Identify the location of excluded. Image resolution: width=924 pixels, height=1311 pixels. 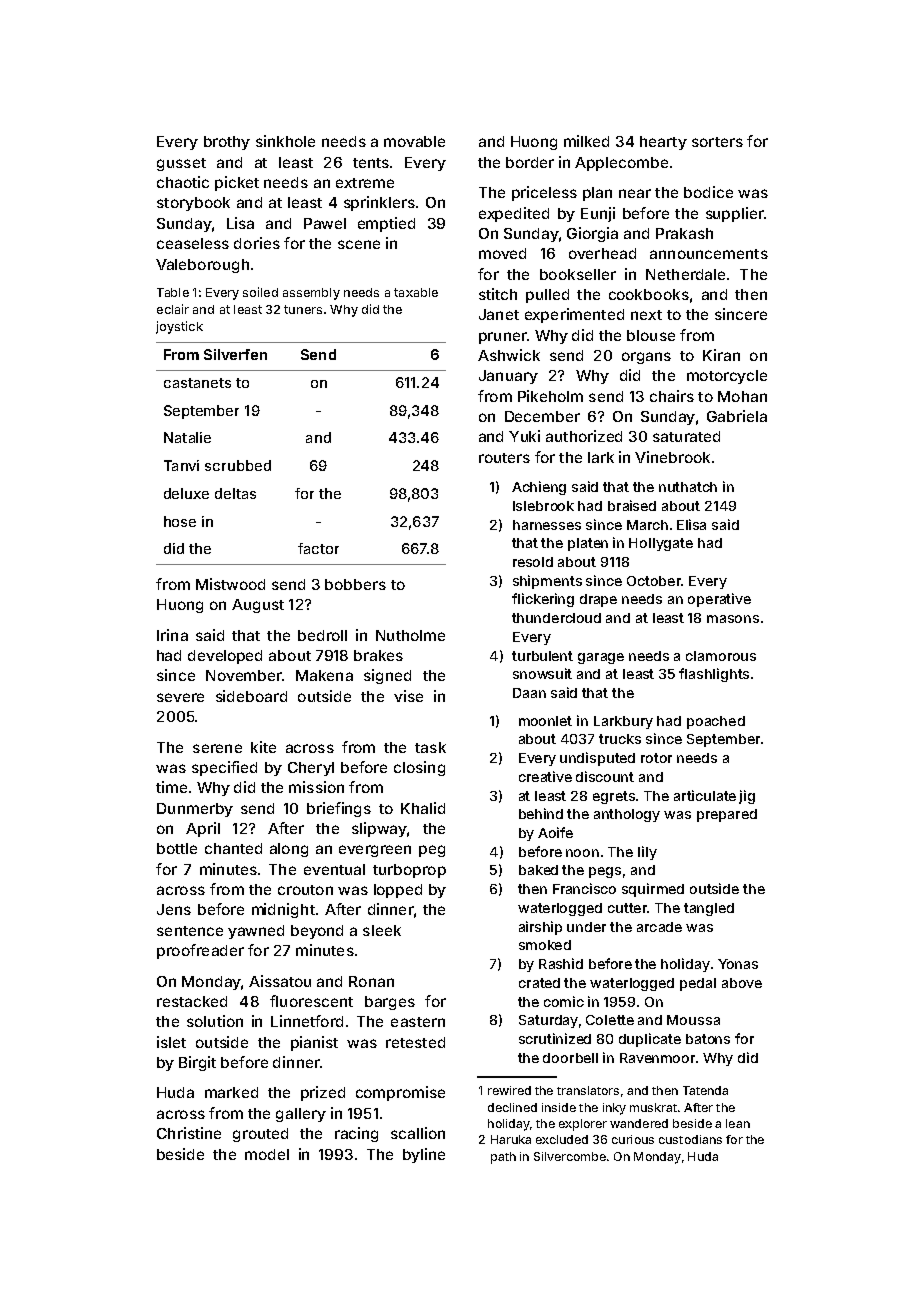
(562, 1139).
